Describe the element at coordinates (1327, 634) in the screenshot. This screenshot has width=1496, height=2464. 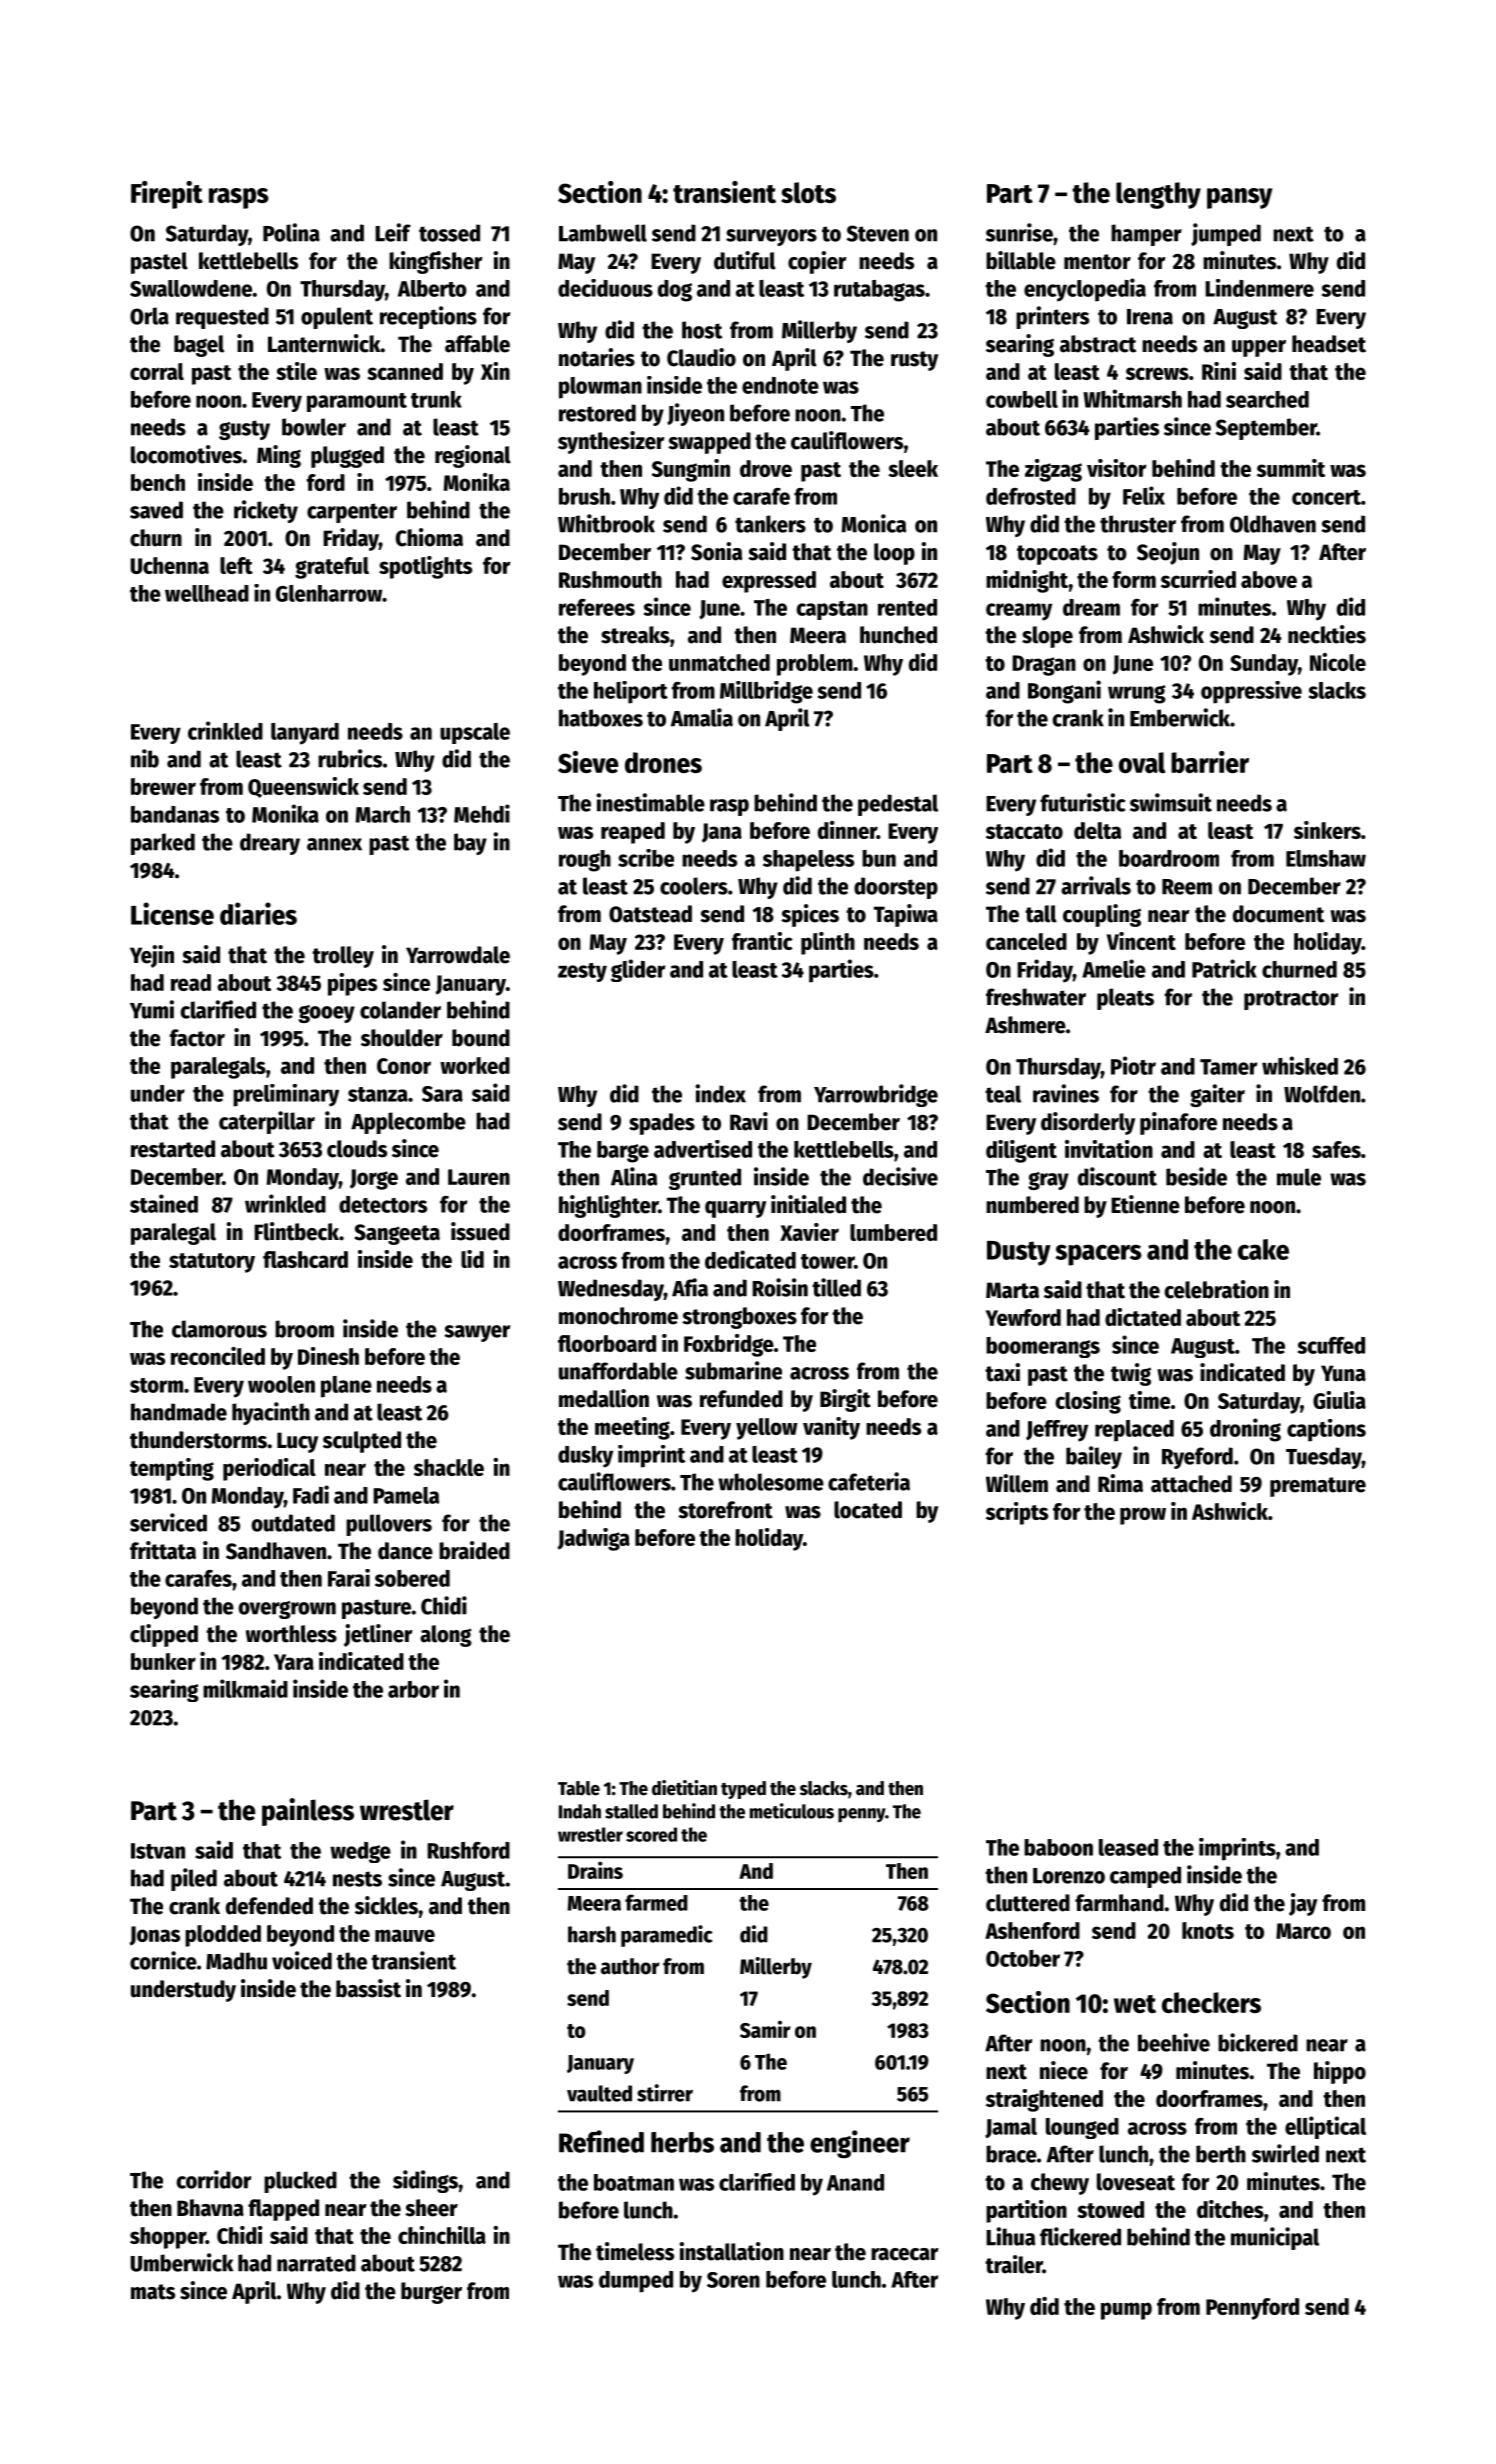
I see `neckties` at that location.
